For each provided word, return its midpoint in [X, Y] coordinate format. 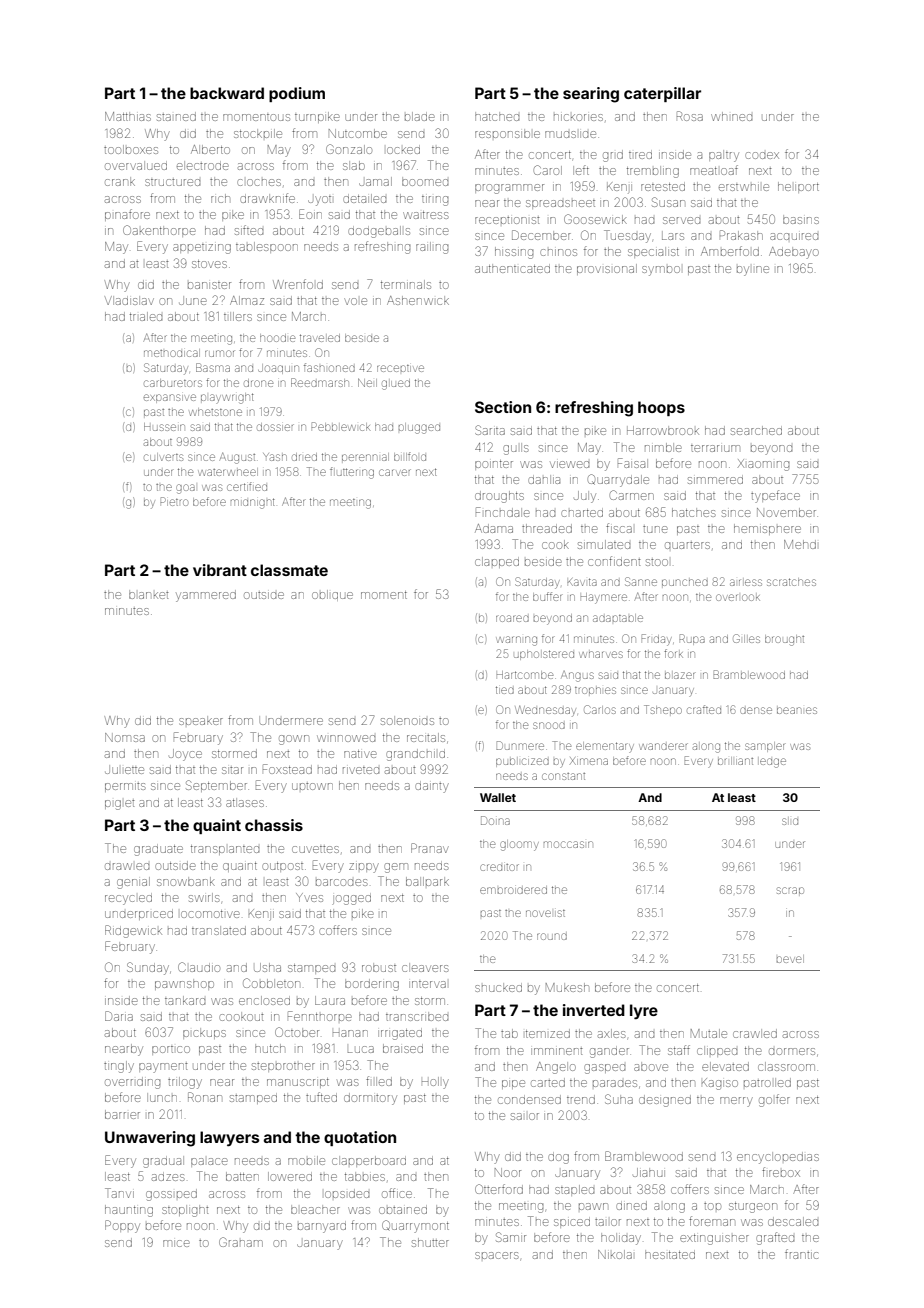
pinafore [127, 215]
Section [503, 407]
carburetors [173, 383]
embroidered [513, 890]
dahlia [544, 479]
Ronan [205, 1097]
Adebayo [794, 253]
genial [133, 883]
